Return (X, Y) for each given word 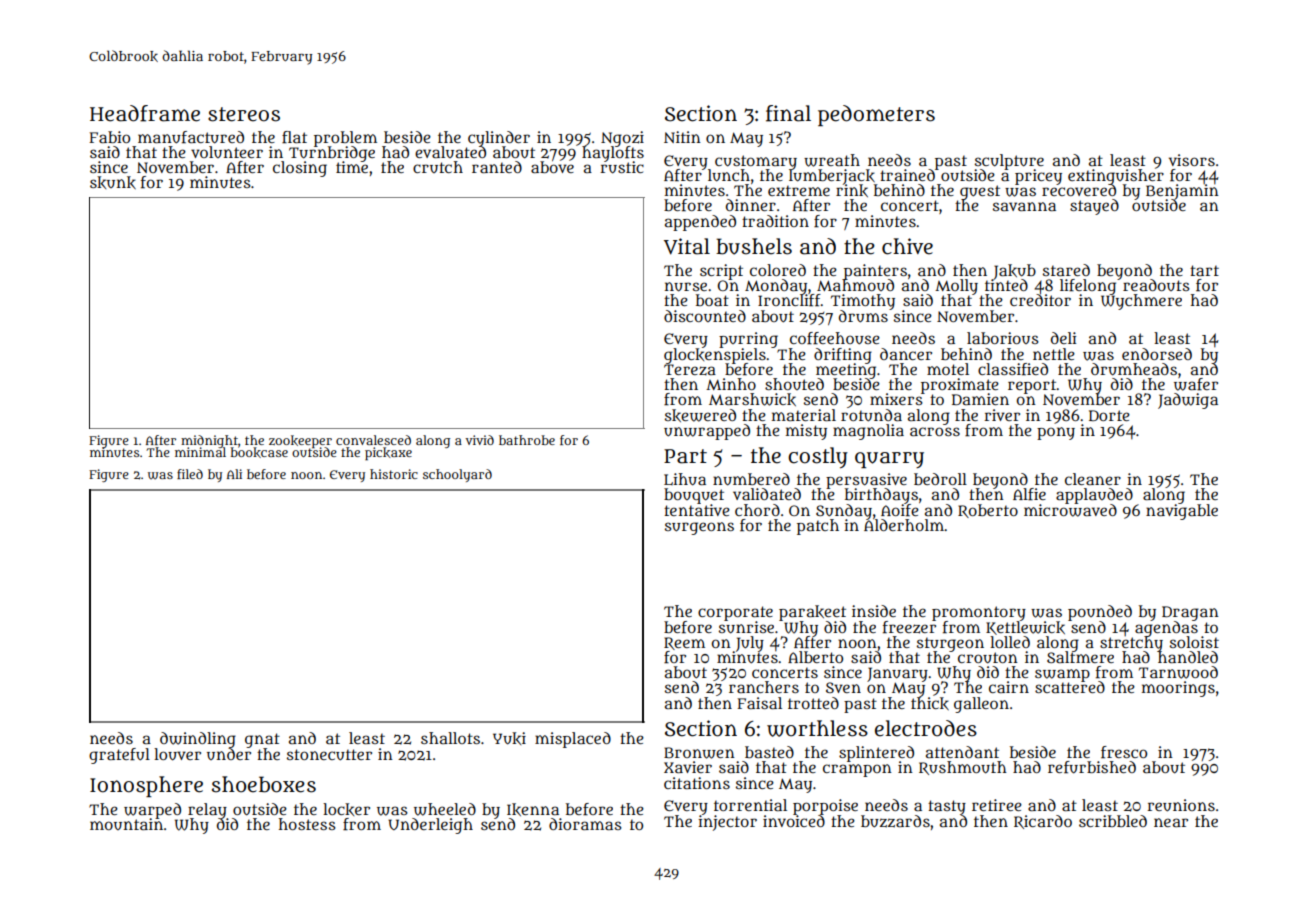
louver (177, 754)
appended (700, 223)
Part (685, 456)
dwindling (198, 740)
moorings (1178, 689)
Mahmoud (855, 285)
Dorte (1109, 415)
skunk (113, 182)
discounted (705, 316)
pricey (1038, 177)
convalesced (373, 440)
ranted (497, 167)
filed (190, 474)
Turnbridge (332, 154)
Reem (684, 643)
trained (908, 175)
